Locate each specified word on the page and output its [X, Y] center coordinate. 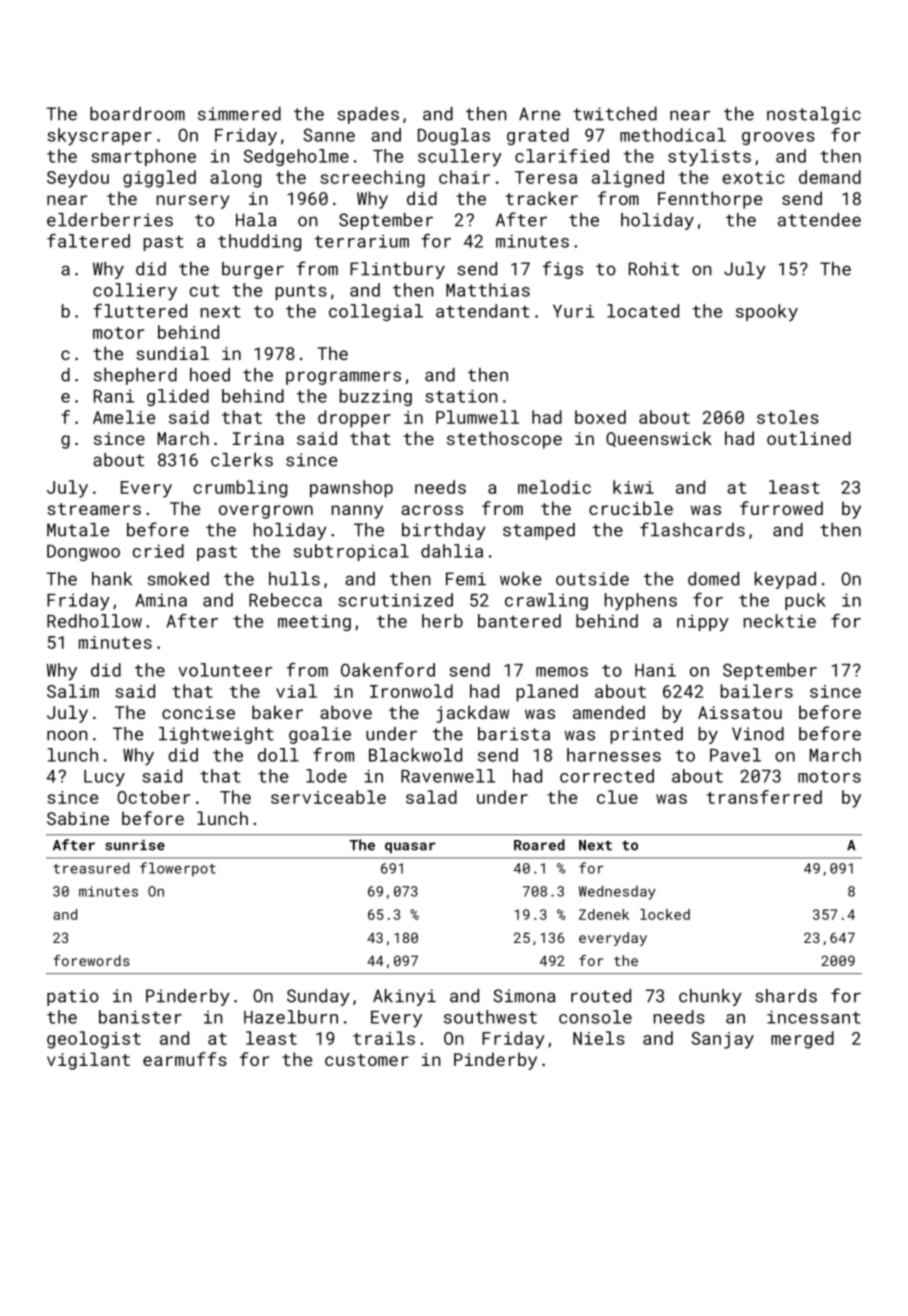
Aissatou [740, 712]
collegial [376, 312]
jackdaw [472, 714]
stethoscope [504, 440]
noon [67, 735]
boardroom [137, 114]
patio [73, 997]
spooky [767, 312]
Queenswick [659, 439]
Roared [539, 845]
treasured [91, 868]
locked [665, 914]
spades [368, 115]
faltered [88, 241]
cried [158, 551]
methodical [673, 135]
